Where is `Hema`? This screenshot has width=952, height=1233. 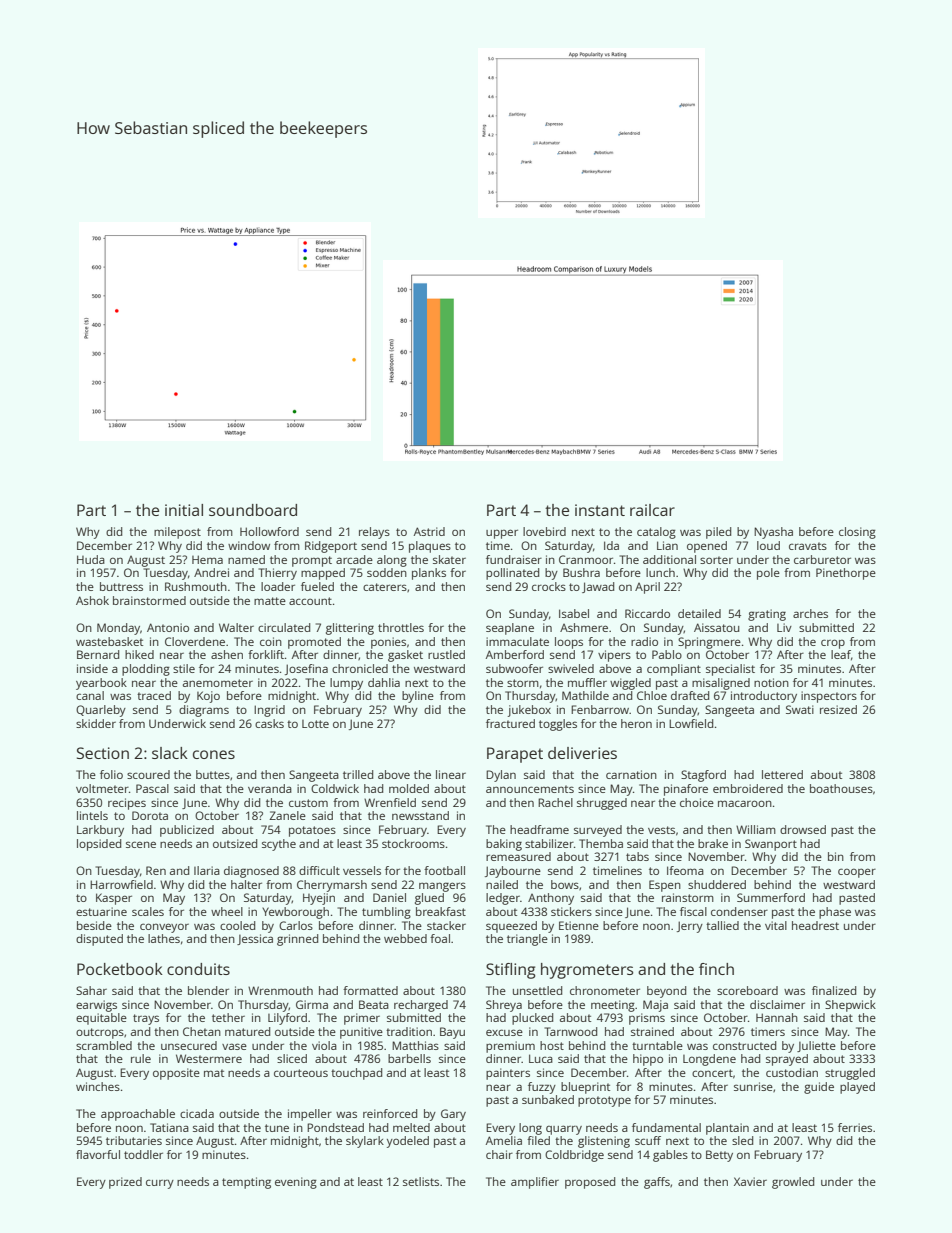 Hema is located at coordinates (207, 559).
